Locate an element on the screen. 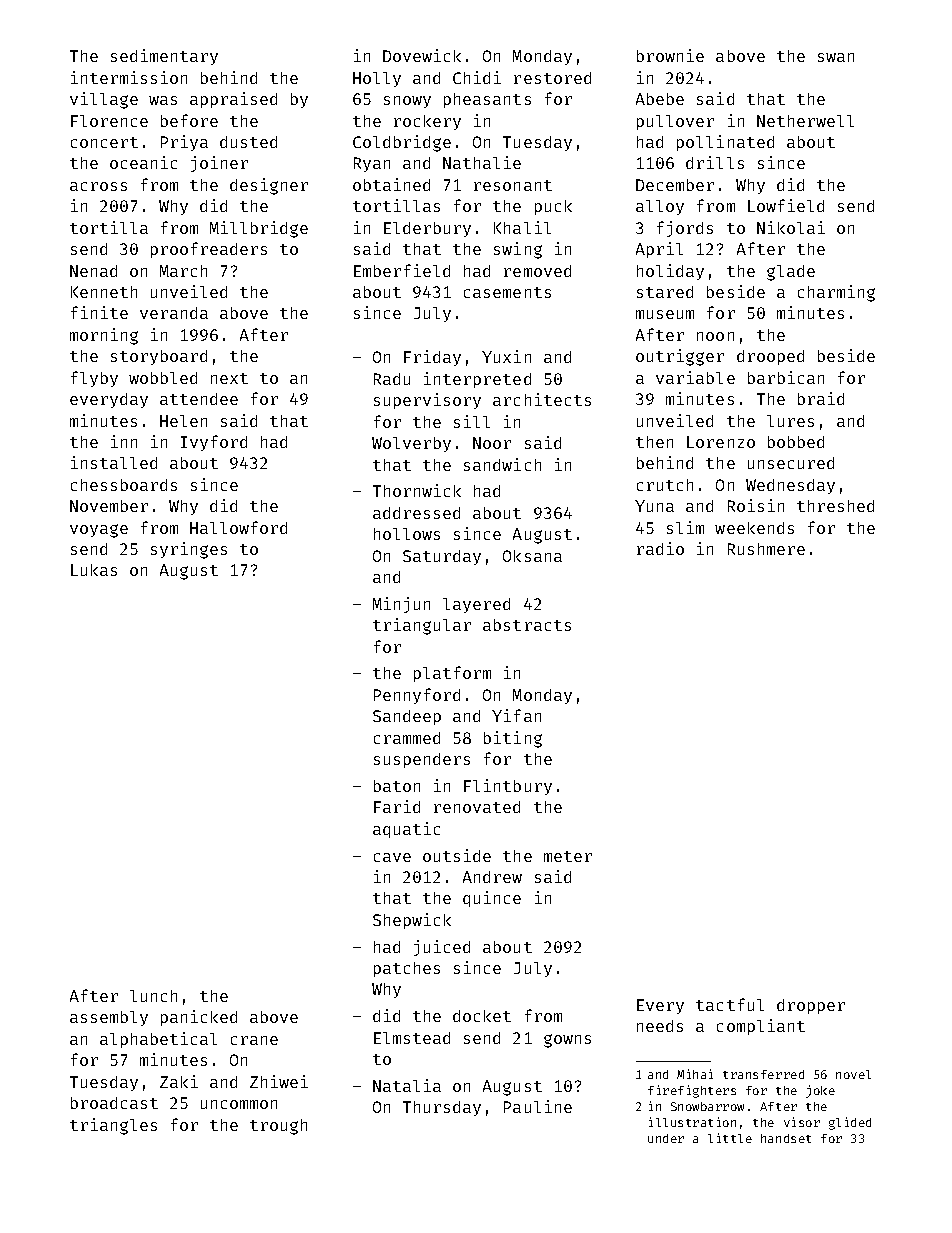 Image resolution: width=952 pixels, height=1233 pixels. Lukas is located at coordinates (94, 570).
